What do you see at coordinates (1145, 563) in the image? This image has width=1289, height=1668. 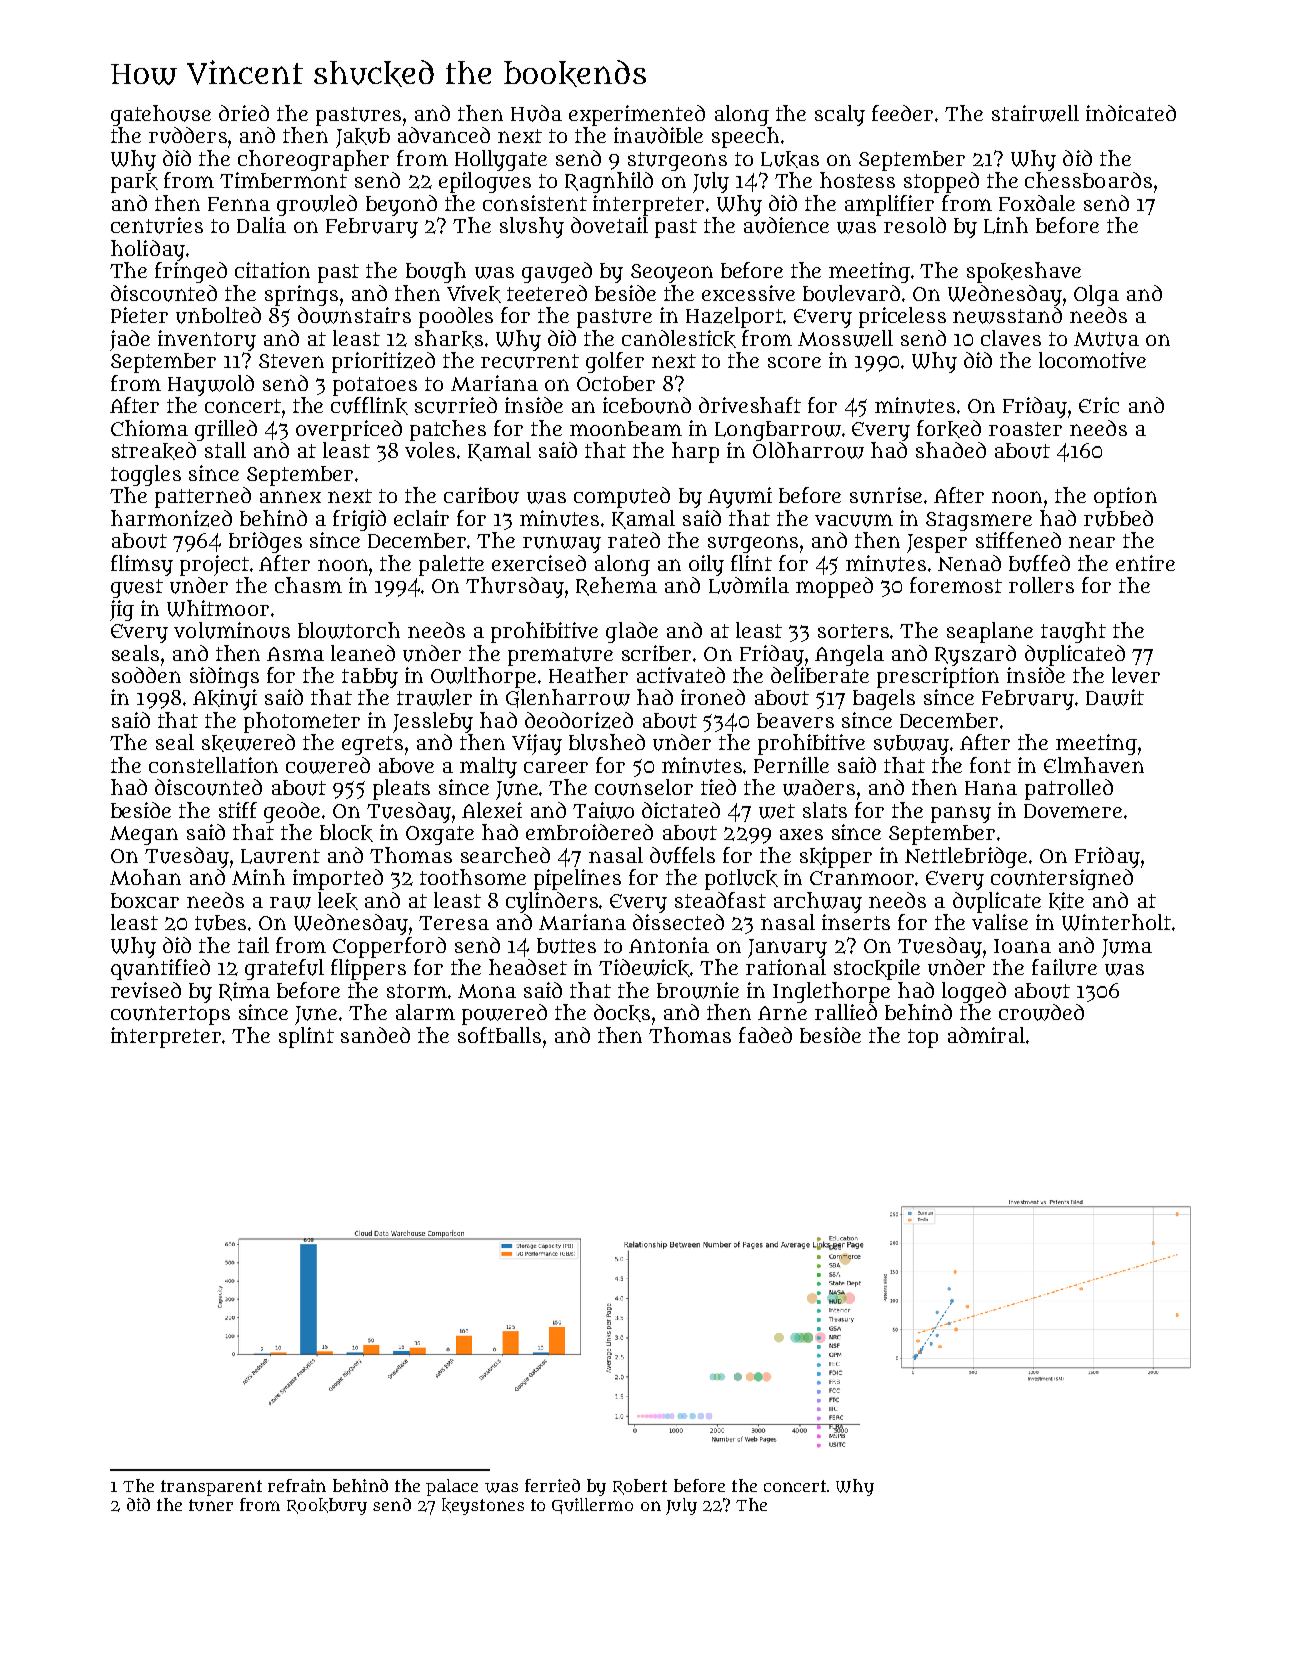 I see `entire` at bounding box center [1145, 563].
